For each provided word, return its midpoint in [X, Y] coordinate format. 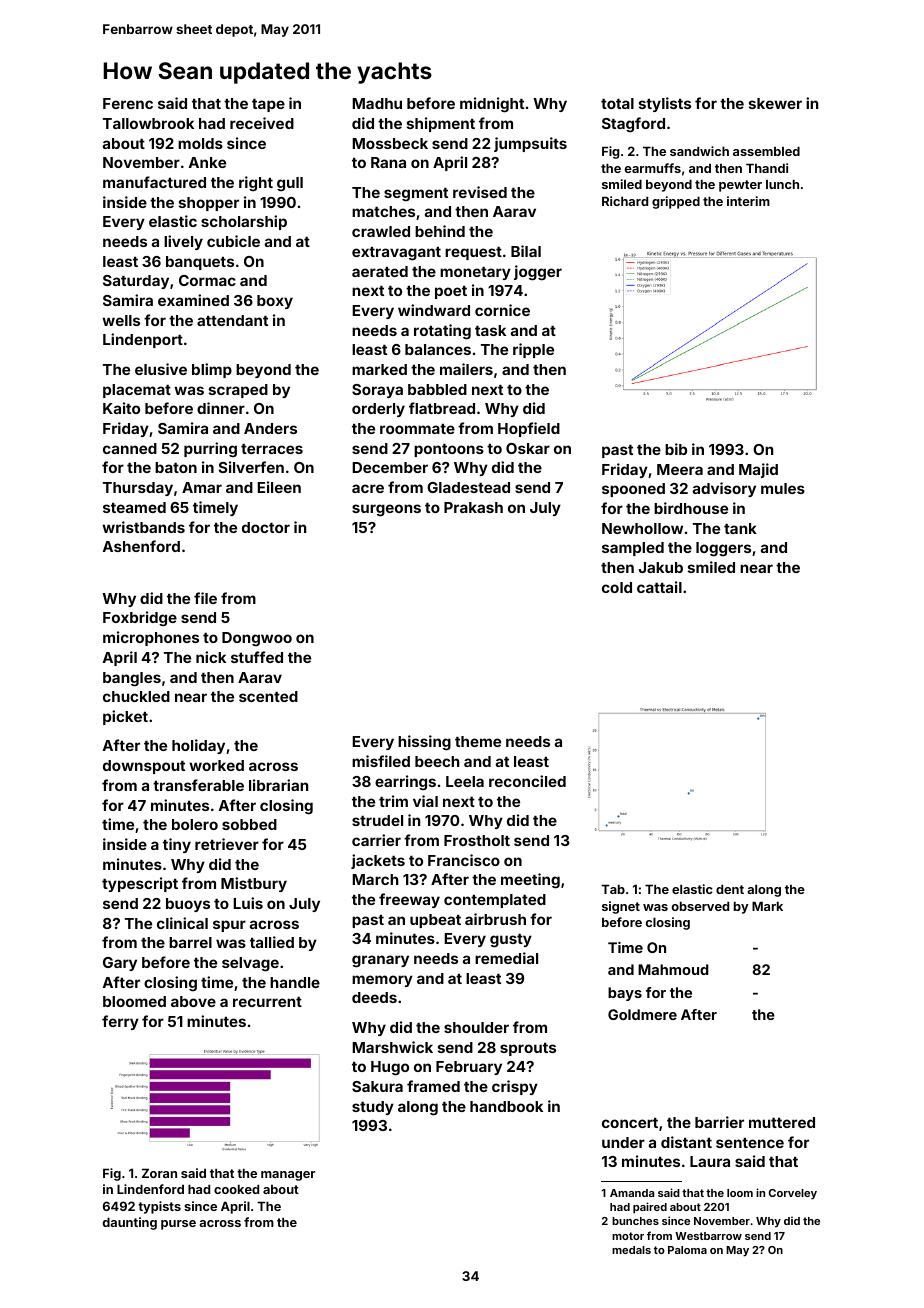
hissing [424, 743]
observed [700, 906]
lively [183, 242]
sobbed [249, 824]
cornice [502, 310]
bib [676, 449]
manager [288, 1176]
